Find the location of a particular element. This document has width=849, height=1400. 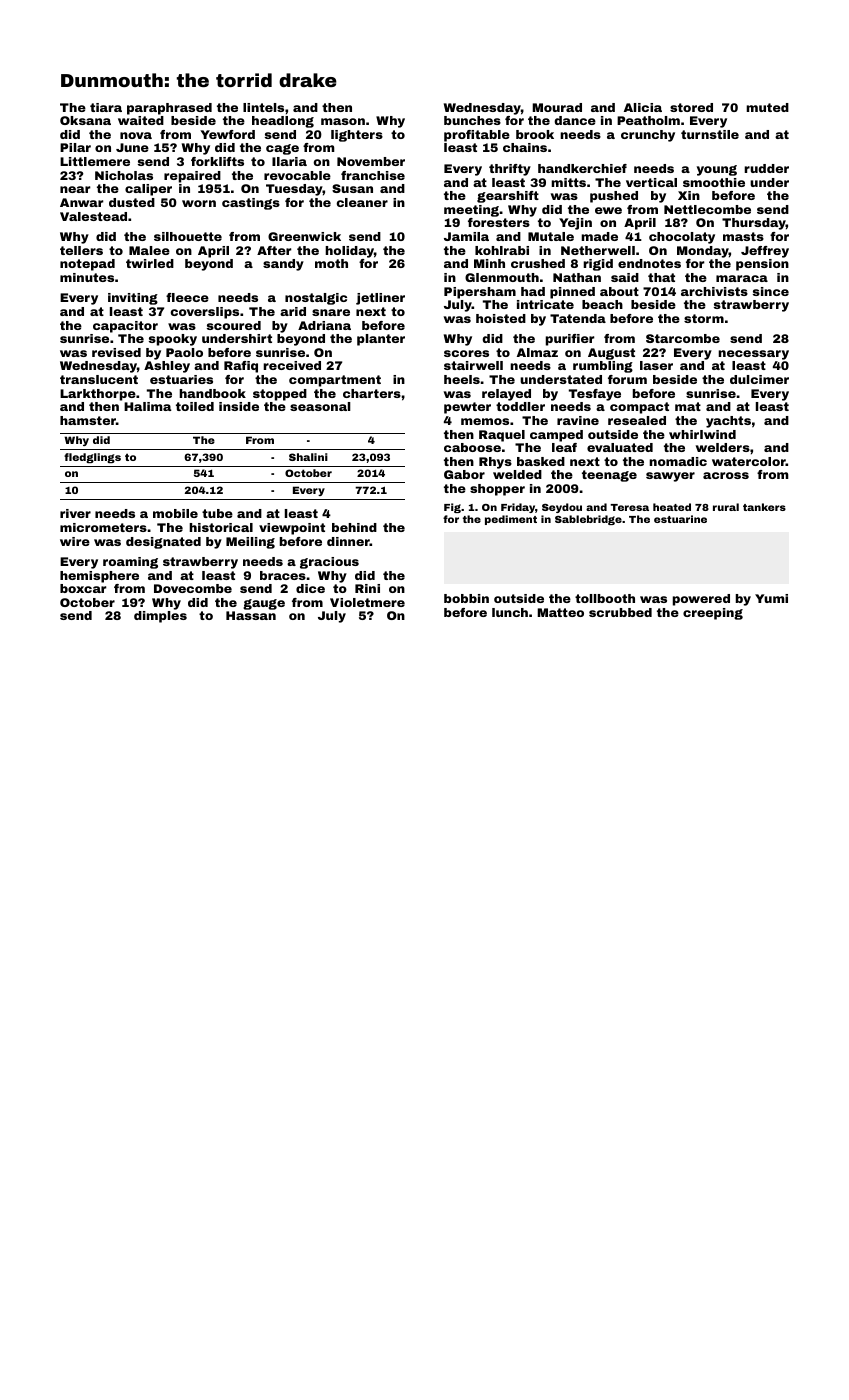

Yumi is located at coordinates (771, 598).
